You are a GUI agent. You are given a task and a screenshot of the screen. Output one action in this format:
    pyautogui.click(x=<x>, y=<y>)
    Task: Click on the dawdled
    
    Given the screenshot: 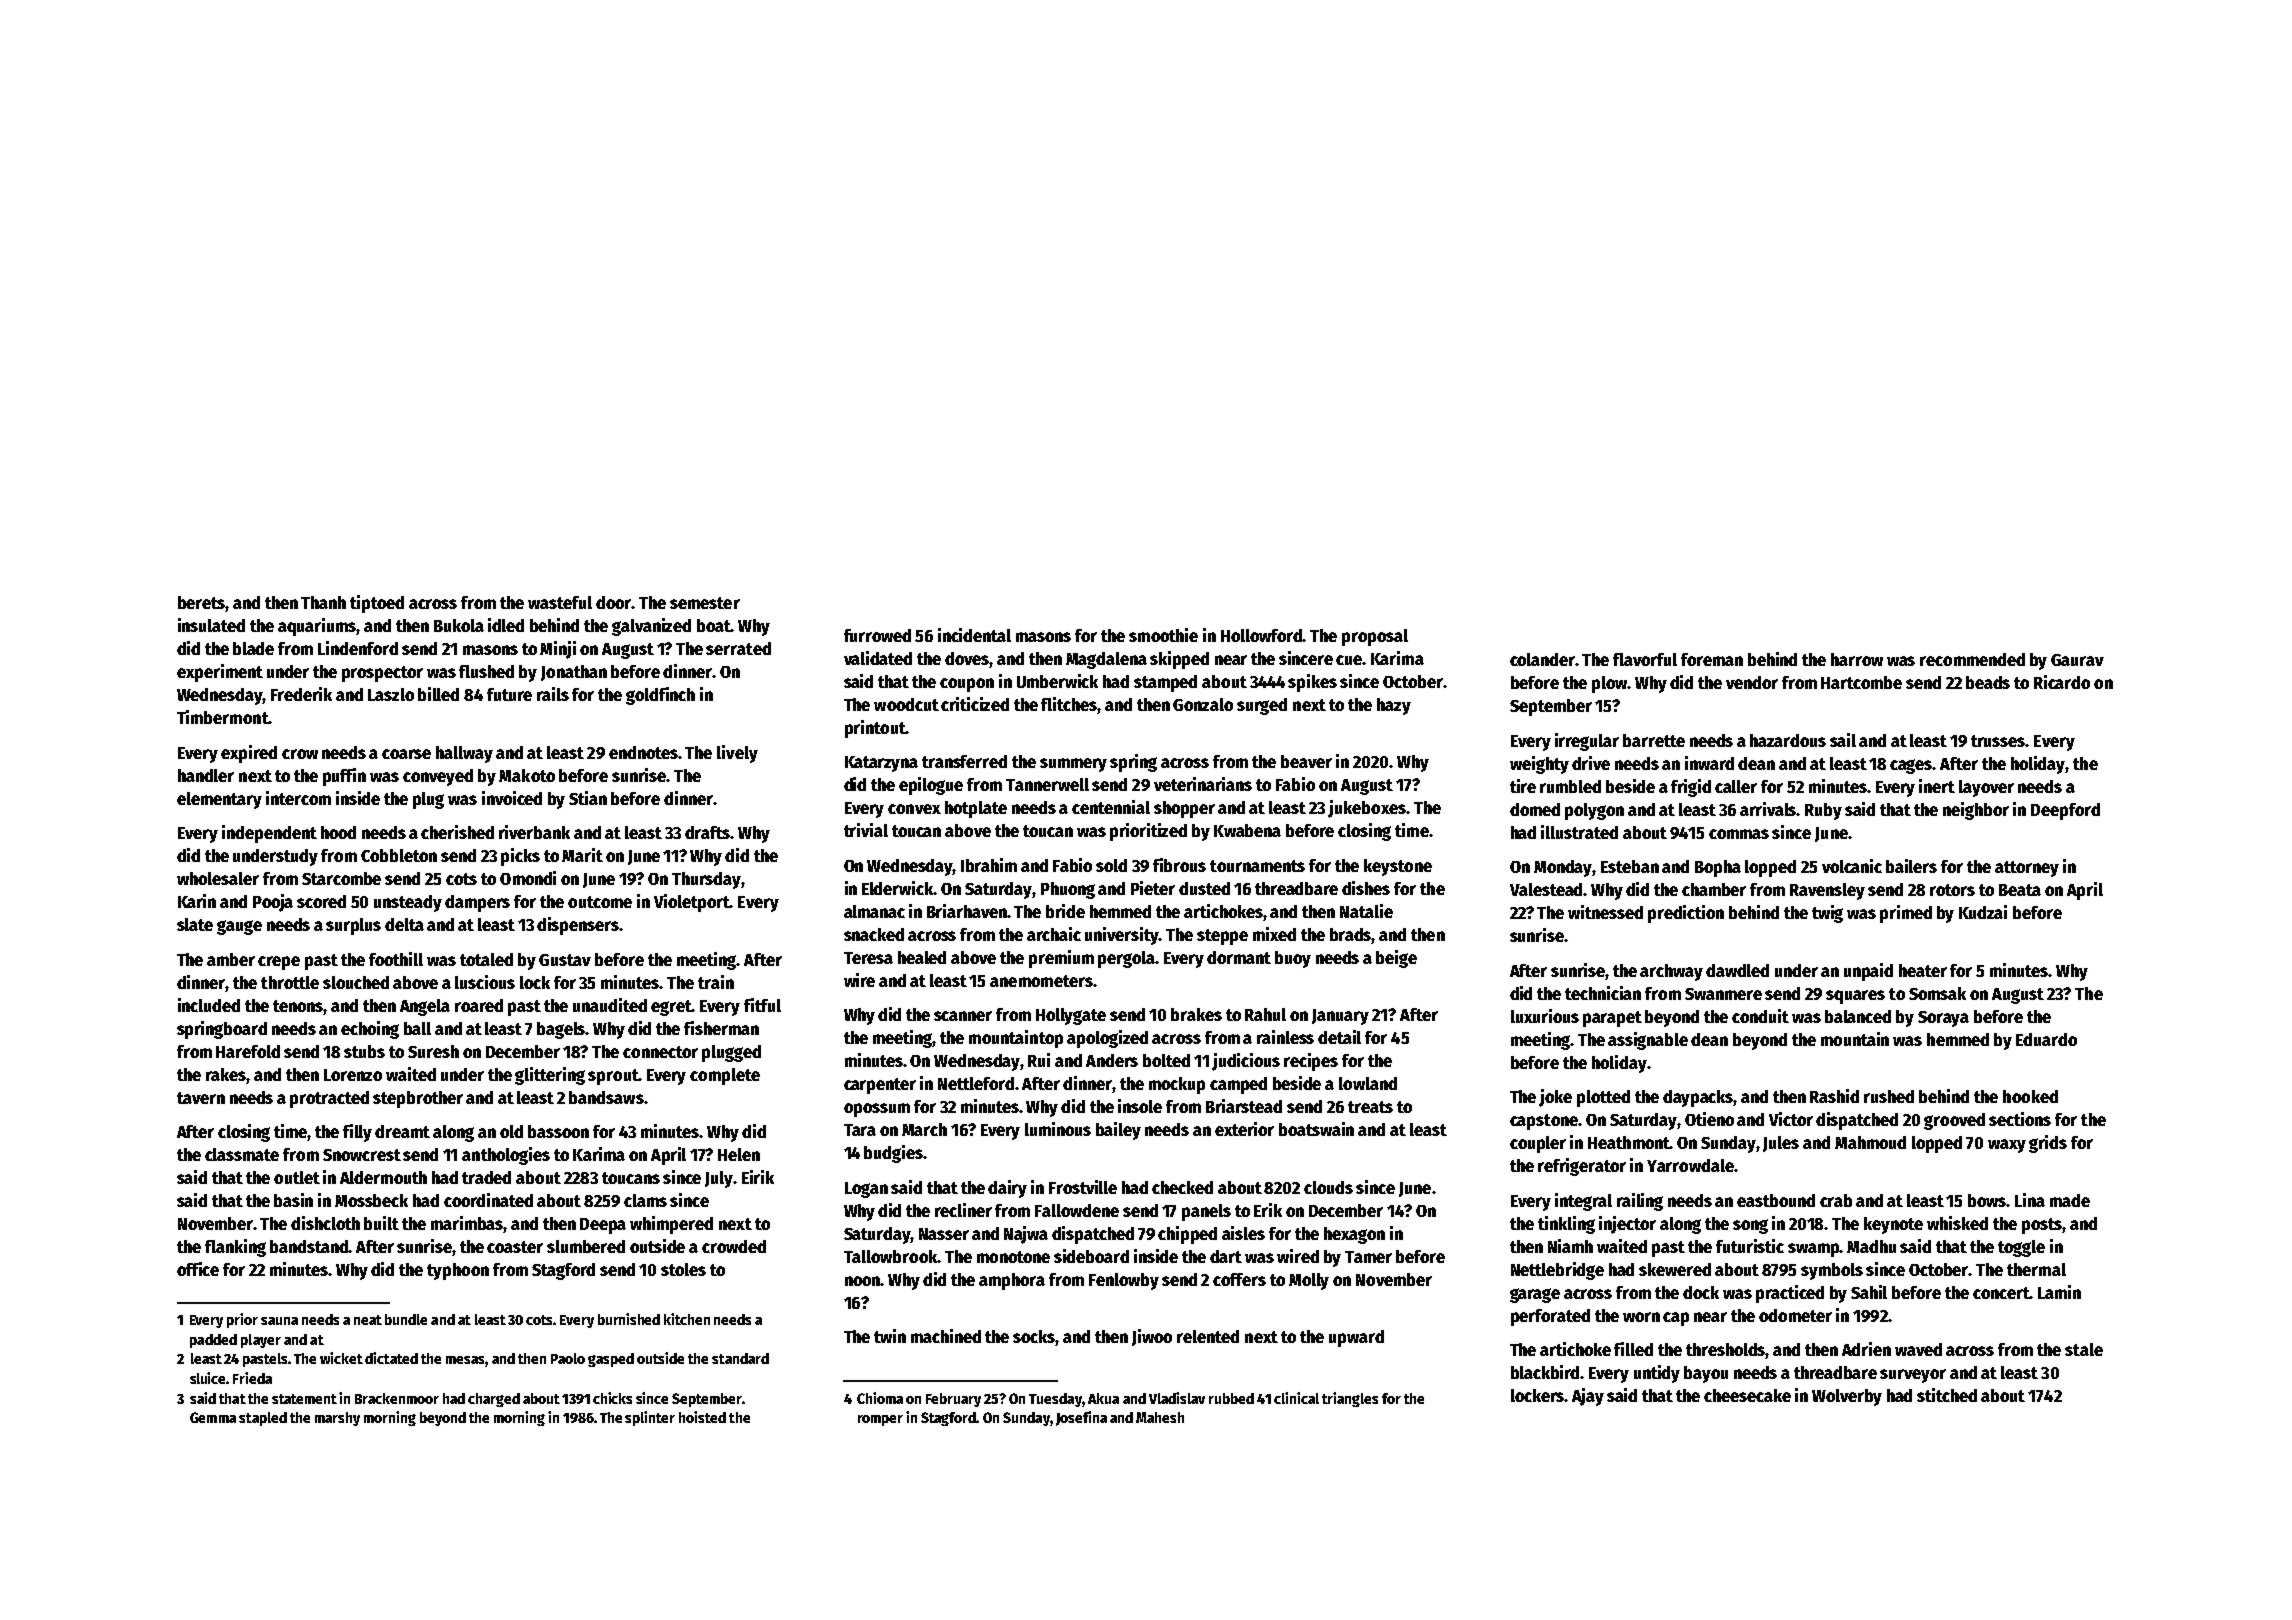 What is the action you would take?
    pyautogui.click(x=1737, y=970)
